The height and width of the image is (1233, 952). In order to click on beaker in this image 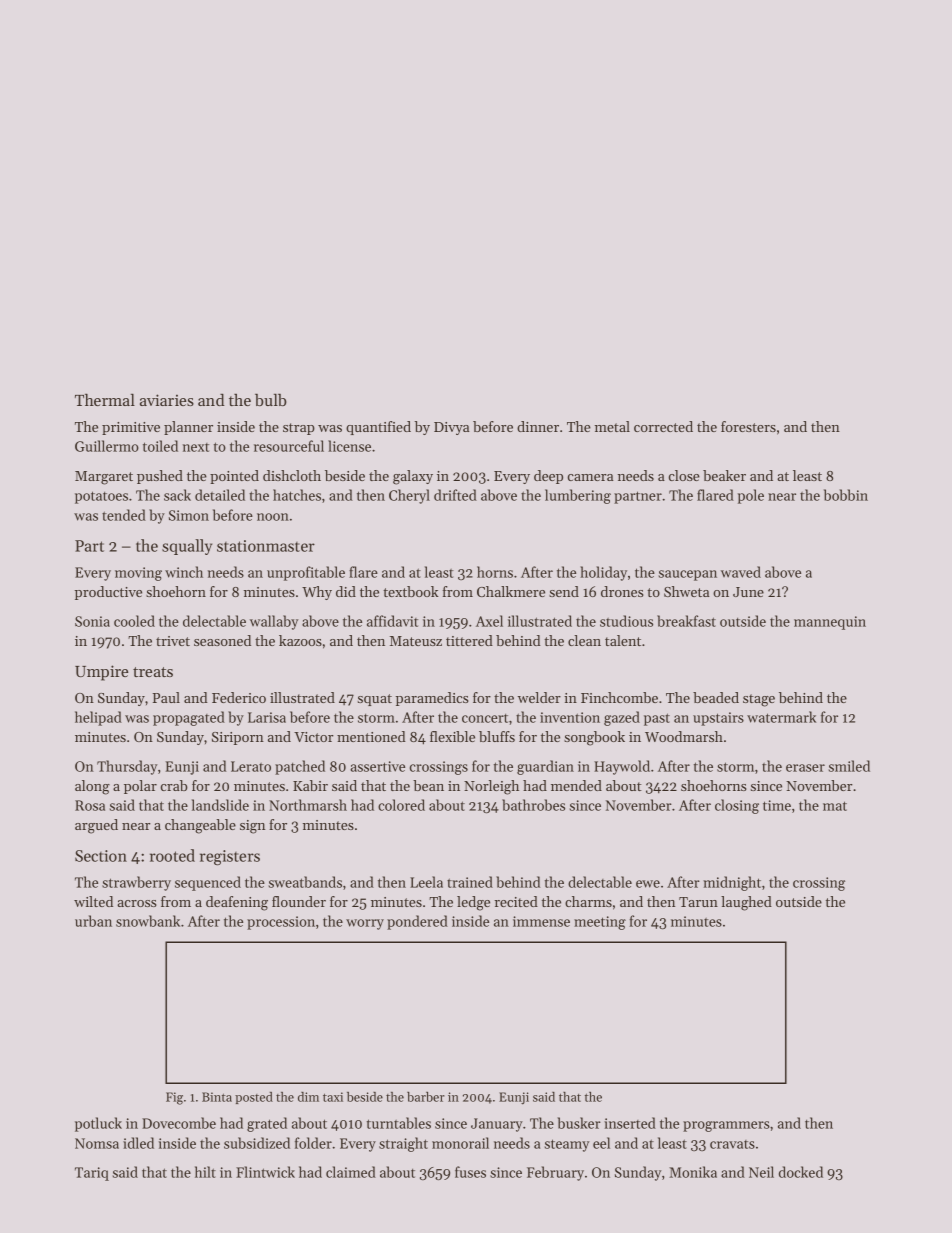, I will do `click(724, 475)`.
